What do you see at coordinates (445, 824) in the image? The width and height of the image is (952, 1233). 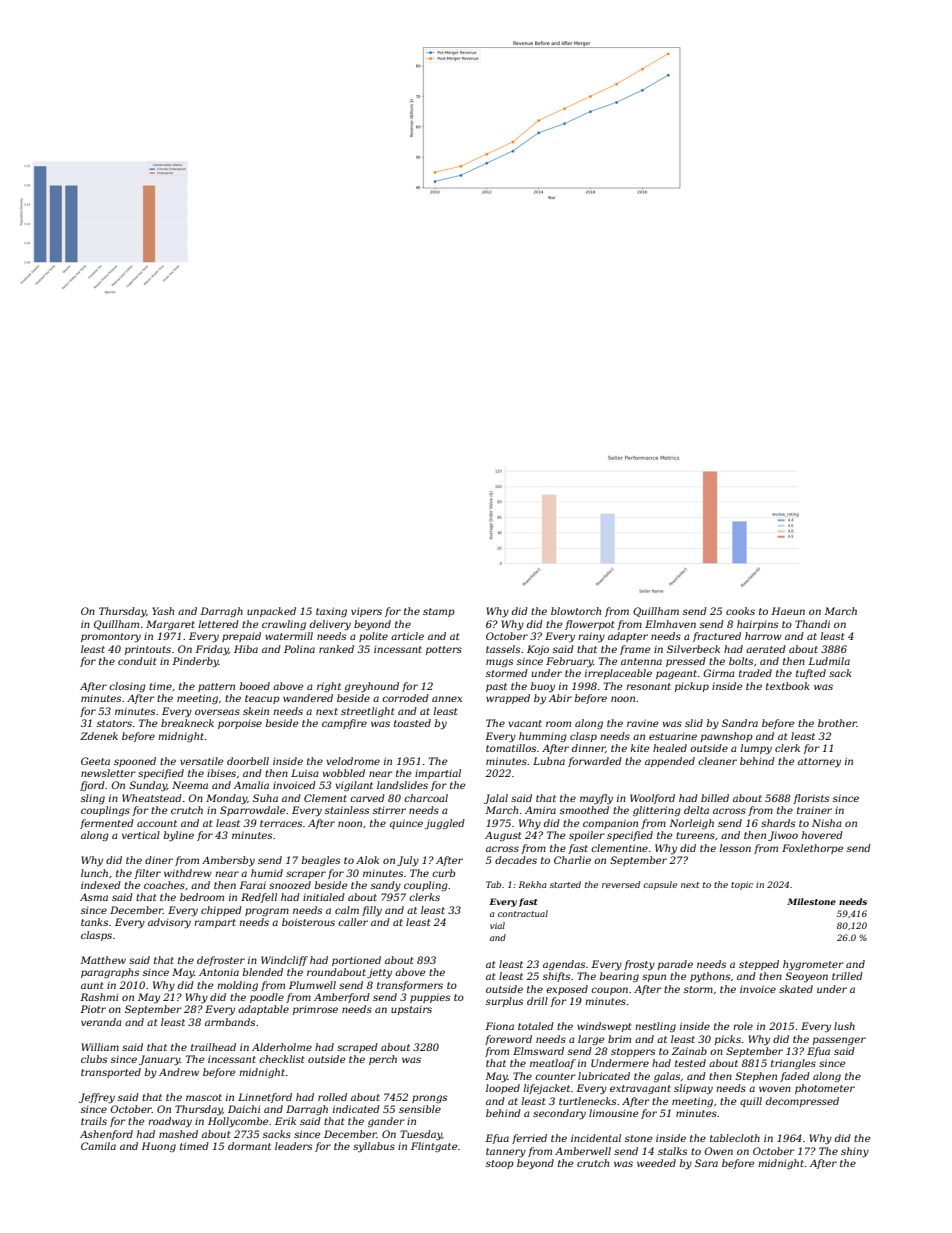 I see `juggled` at bounding box center [445, 824].
